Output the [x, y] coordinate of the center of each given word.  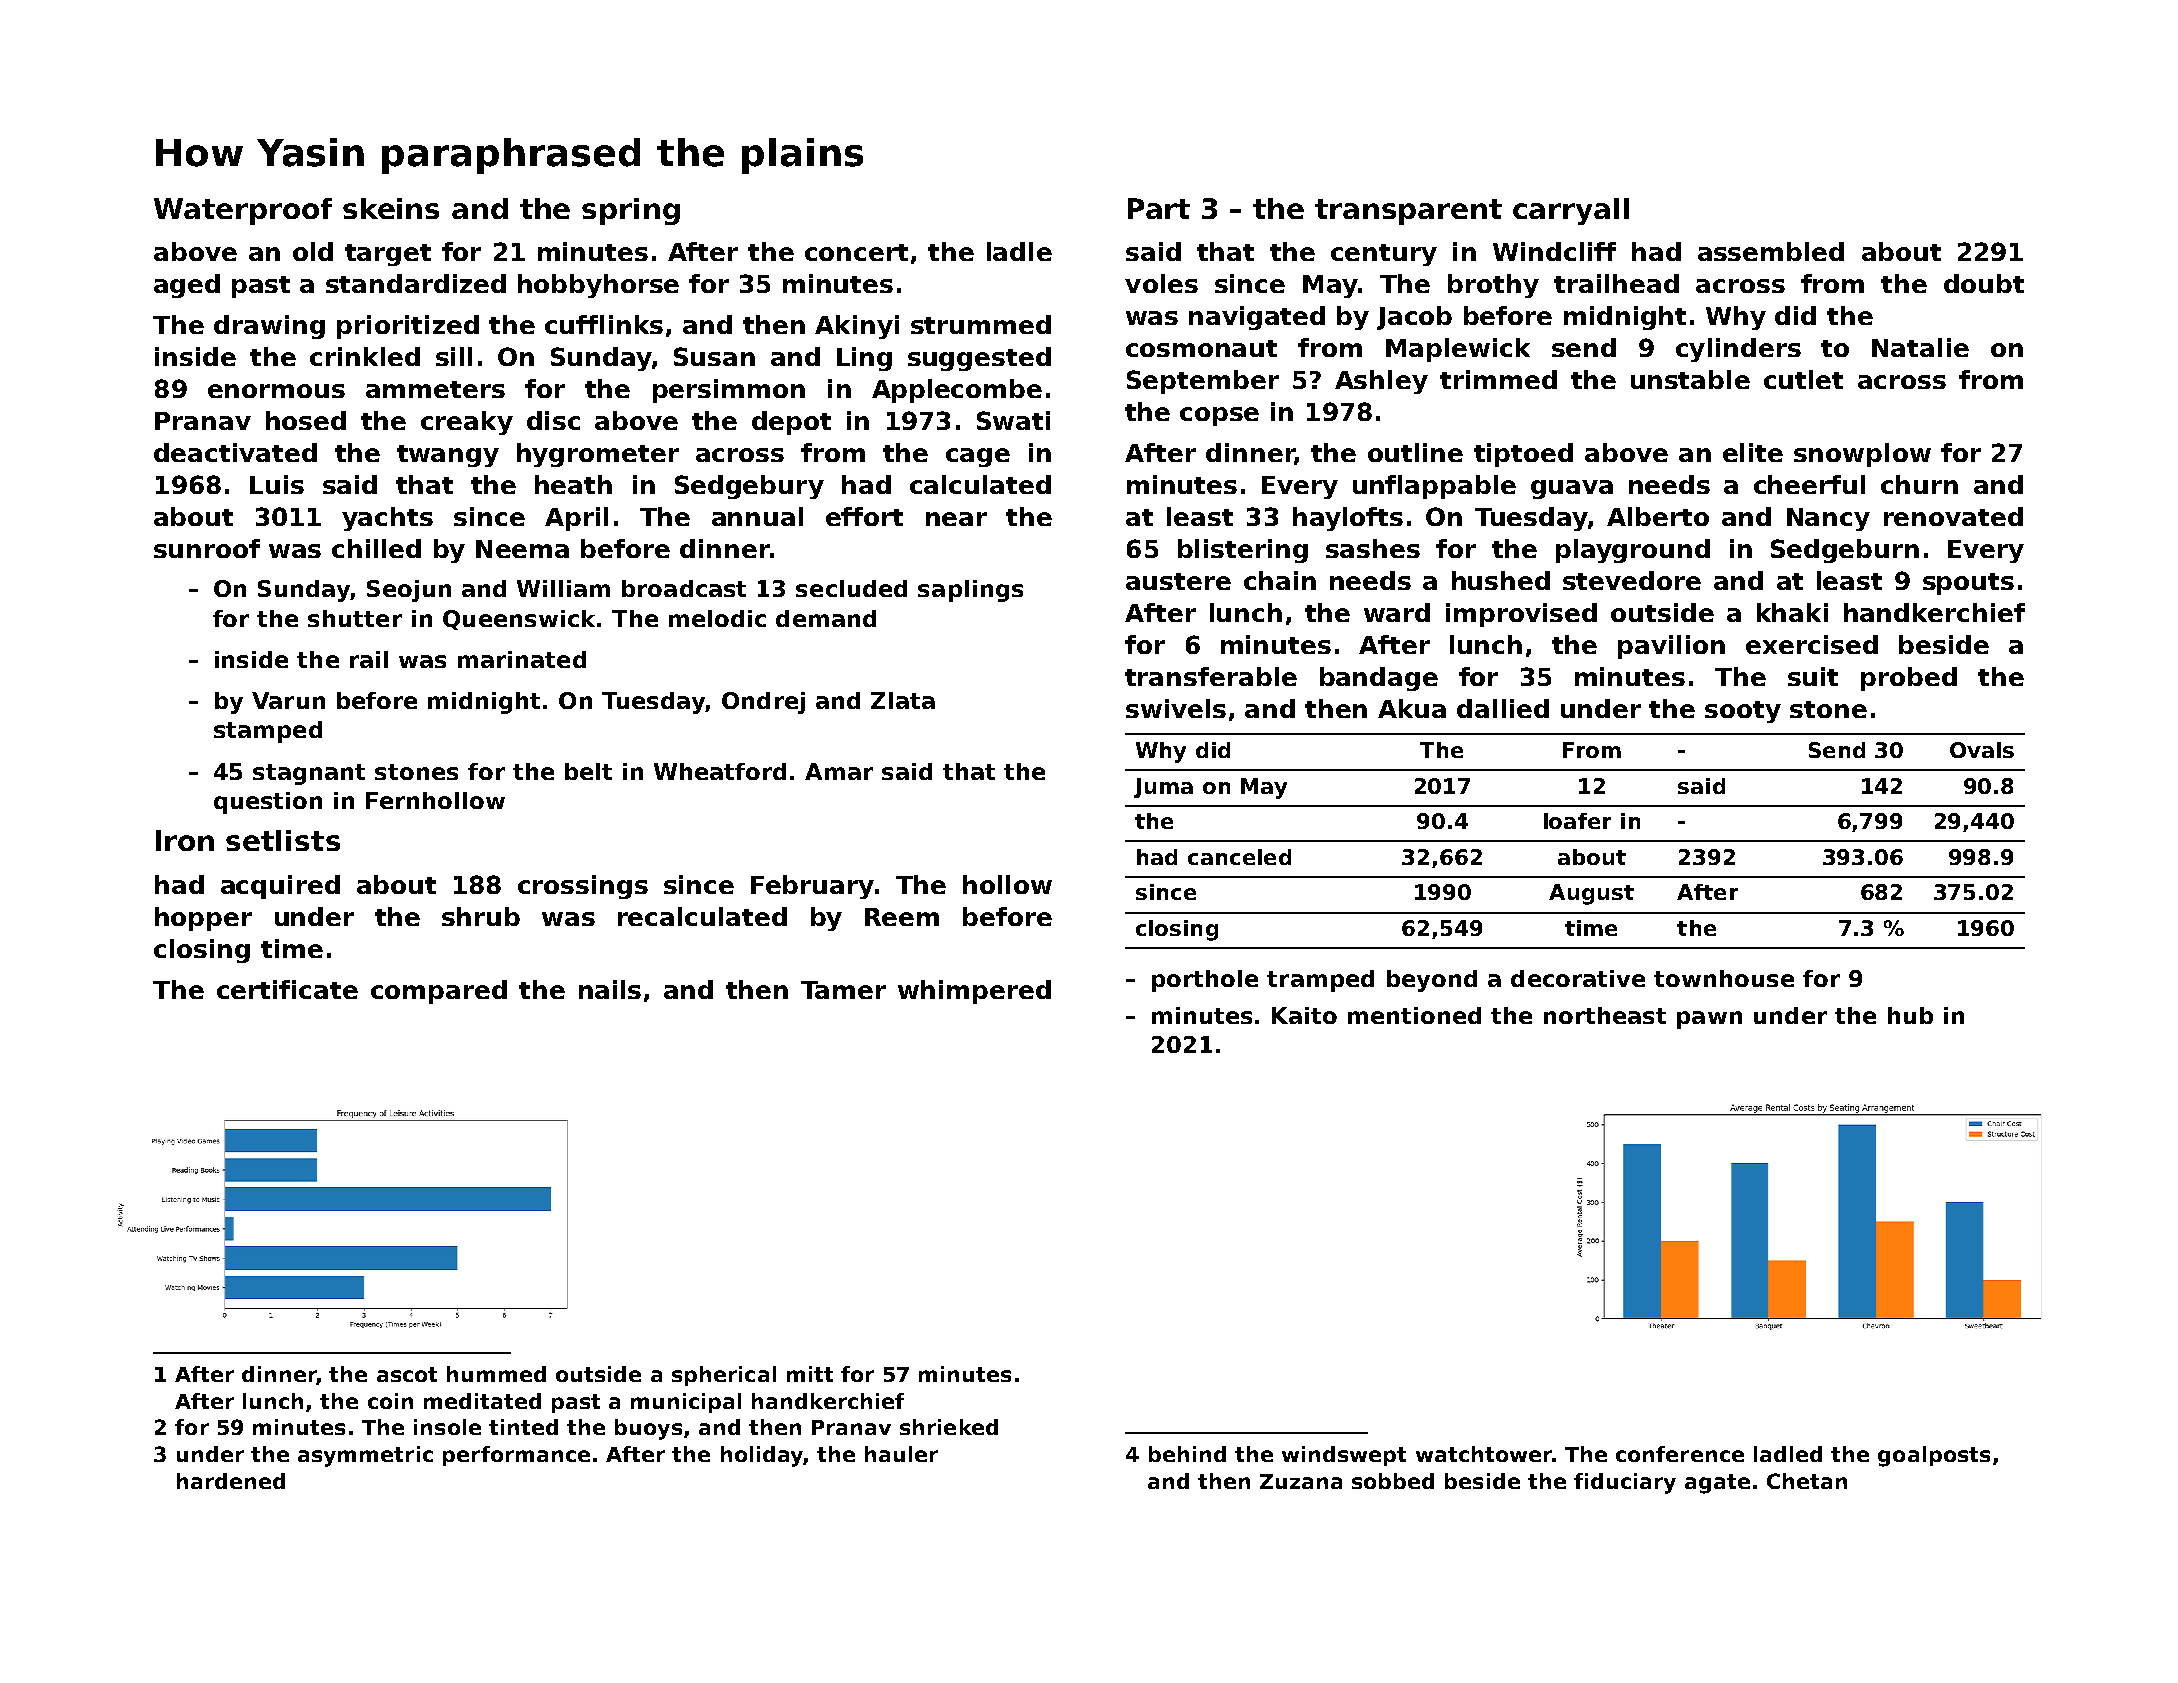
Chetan [1807, 1481]
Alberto [1658, 516]
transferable [1211, 676]
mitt [810, 1374]
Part [1159, 208]
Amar [839, 771]
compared [439, 992]
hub [1910, 1015]
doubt [1984, 283]
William [563, 588]
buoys [648, 1429]
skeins [391, 208]
